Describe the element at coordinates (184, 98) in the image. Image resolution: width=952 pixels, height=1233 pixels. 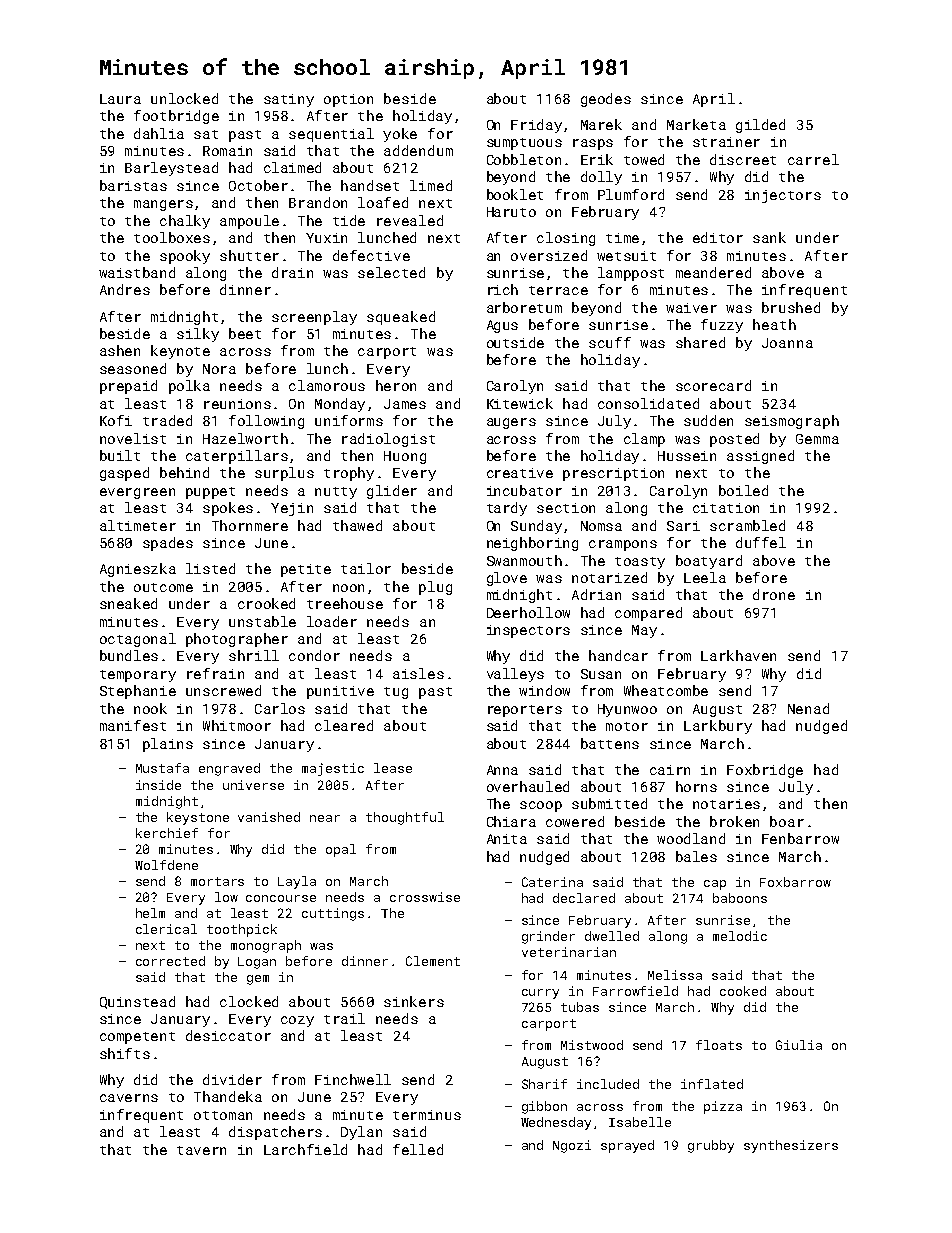
I see `unlocked` at that location.
